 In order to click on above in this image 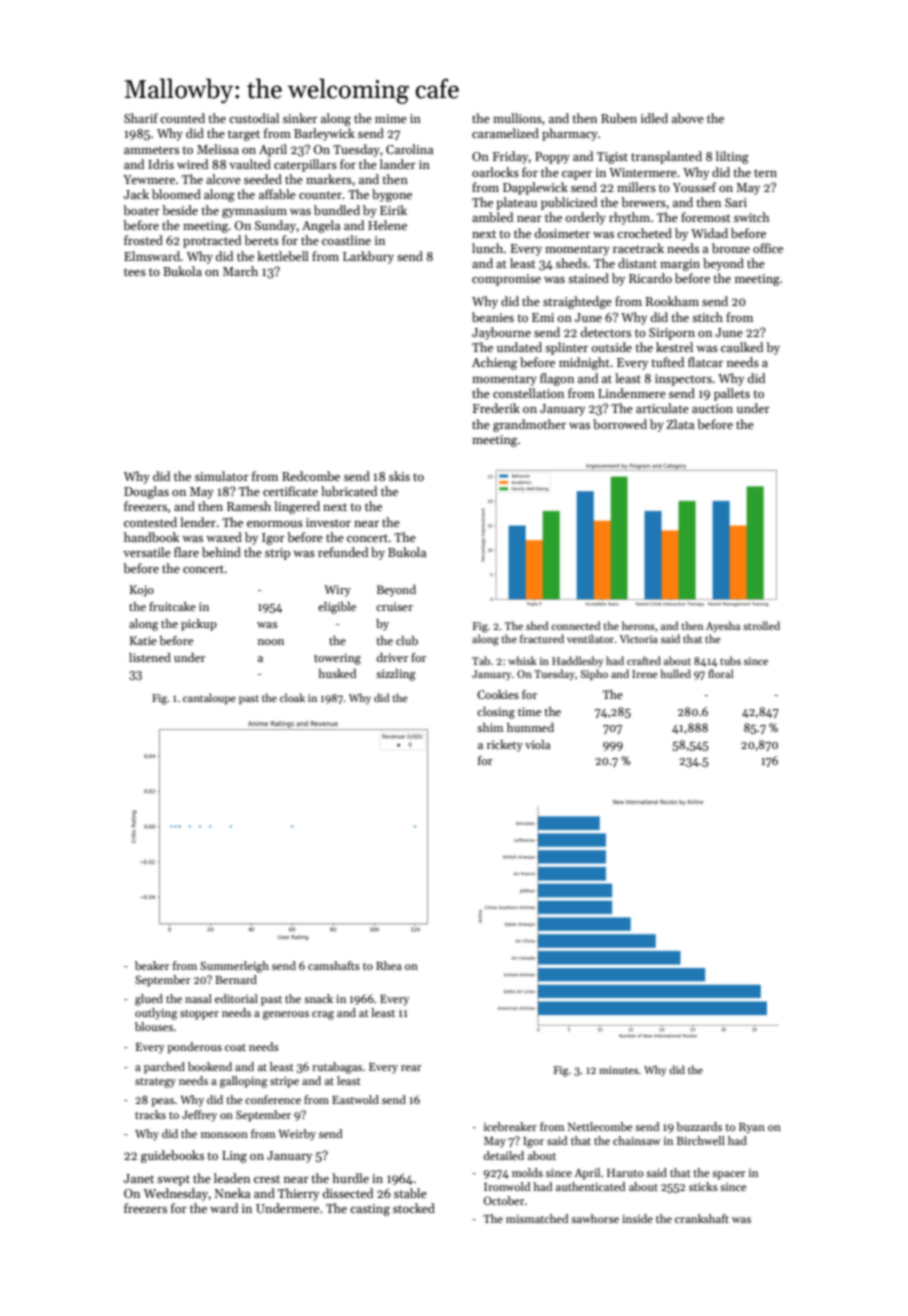, I will do `click(688, 118)`.
